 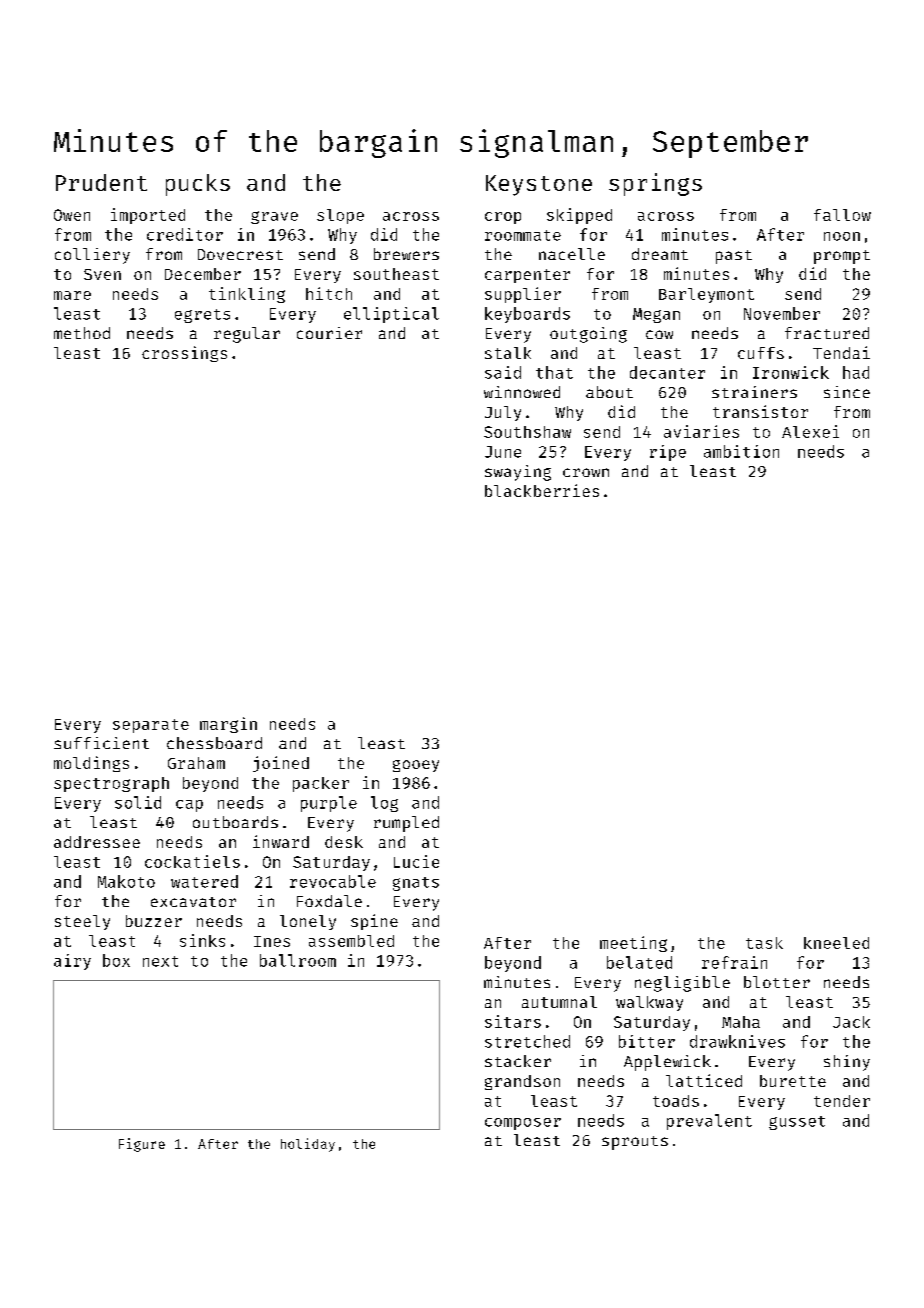 What do you see at coordinates (635, 1143) in the screenshot?
I see `sprouts` at bounding box center [635, 1143].
